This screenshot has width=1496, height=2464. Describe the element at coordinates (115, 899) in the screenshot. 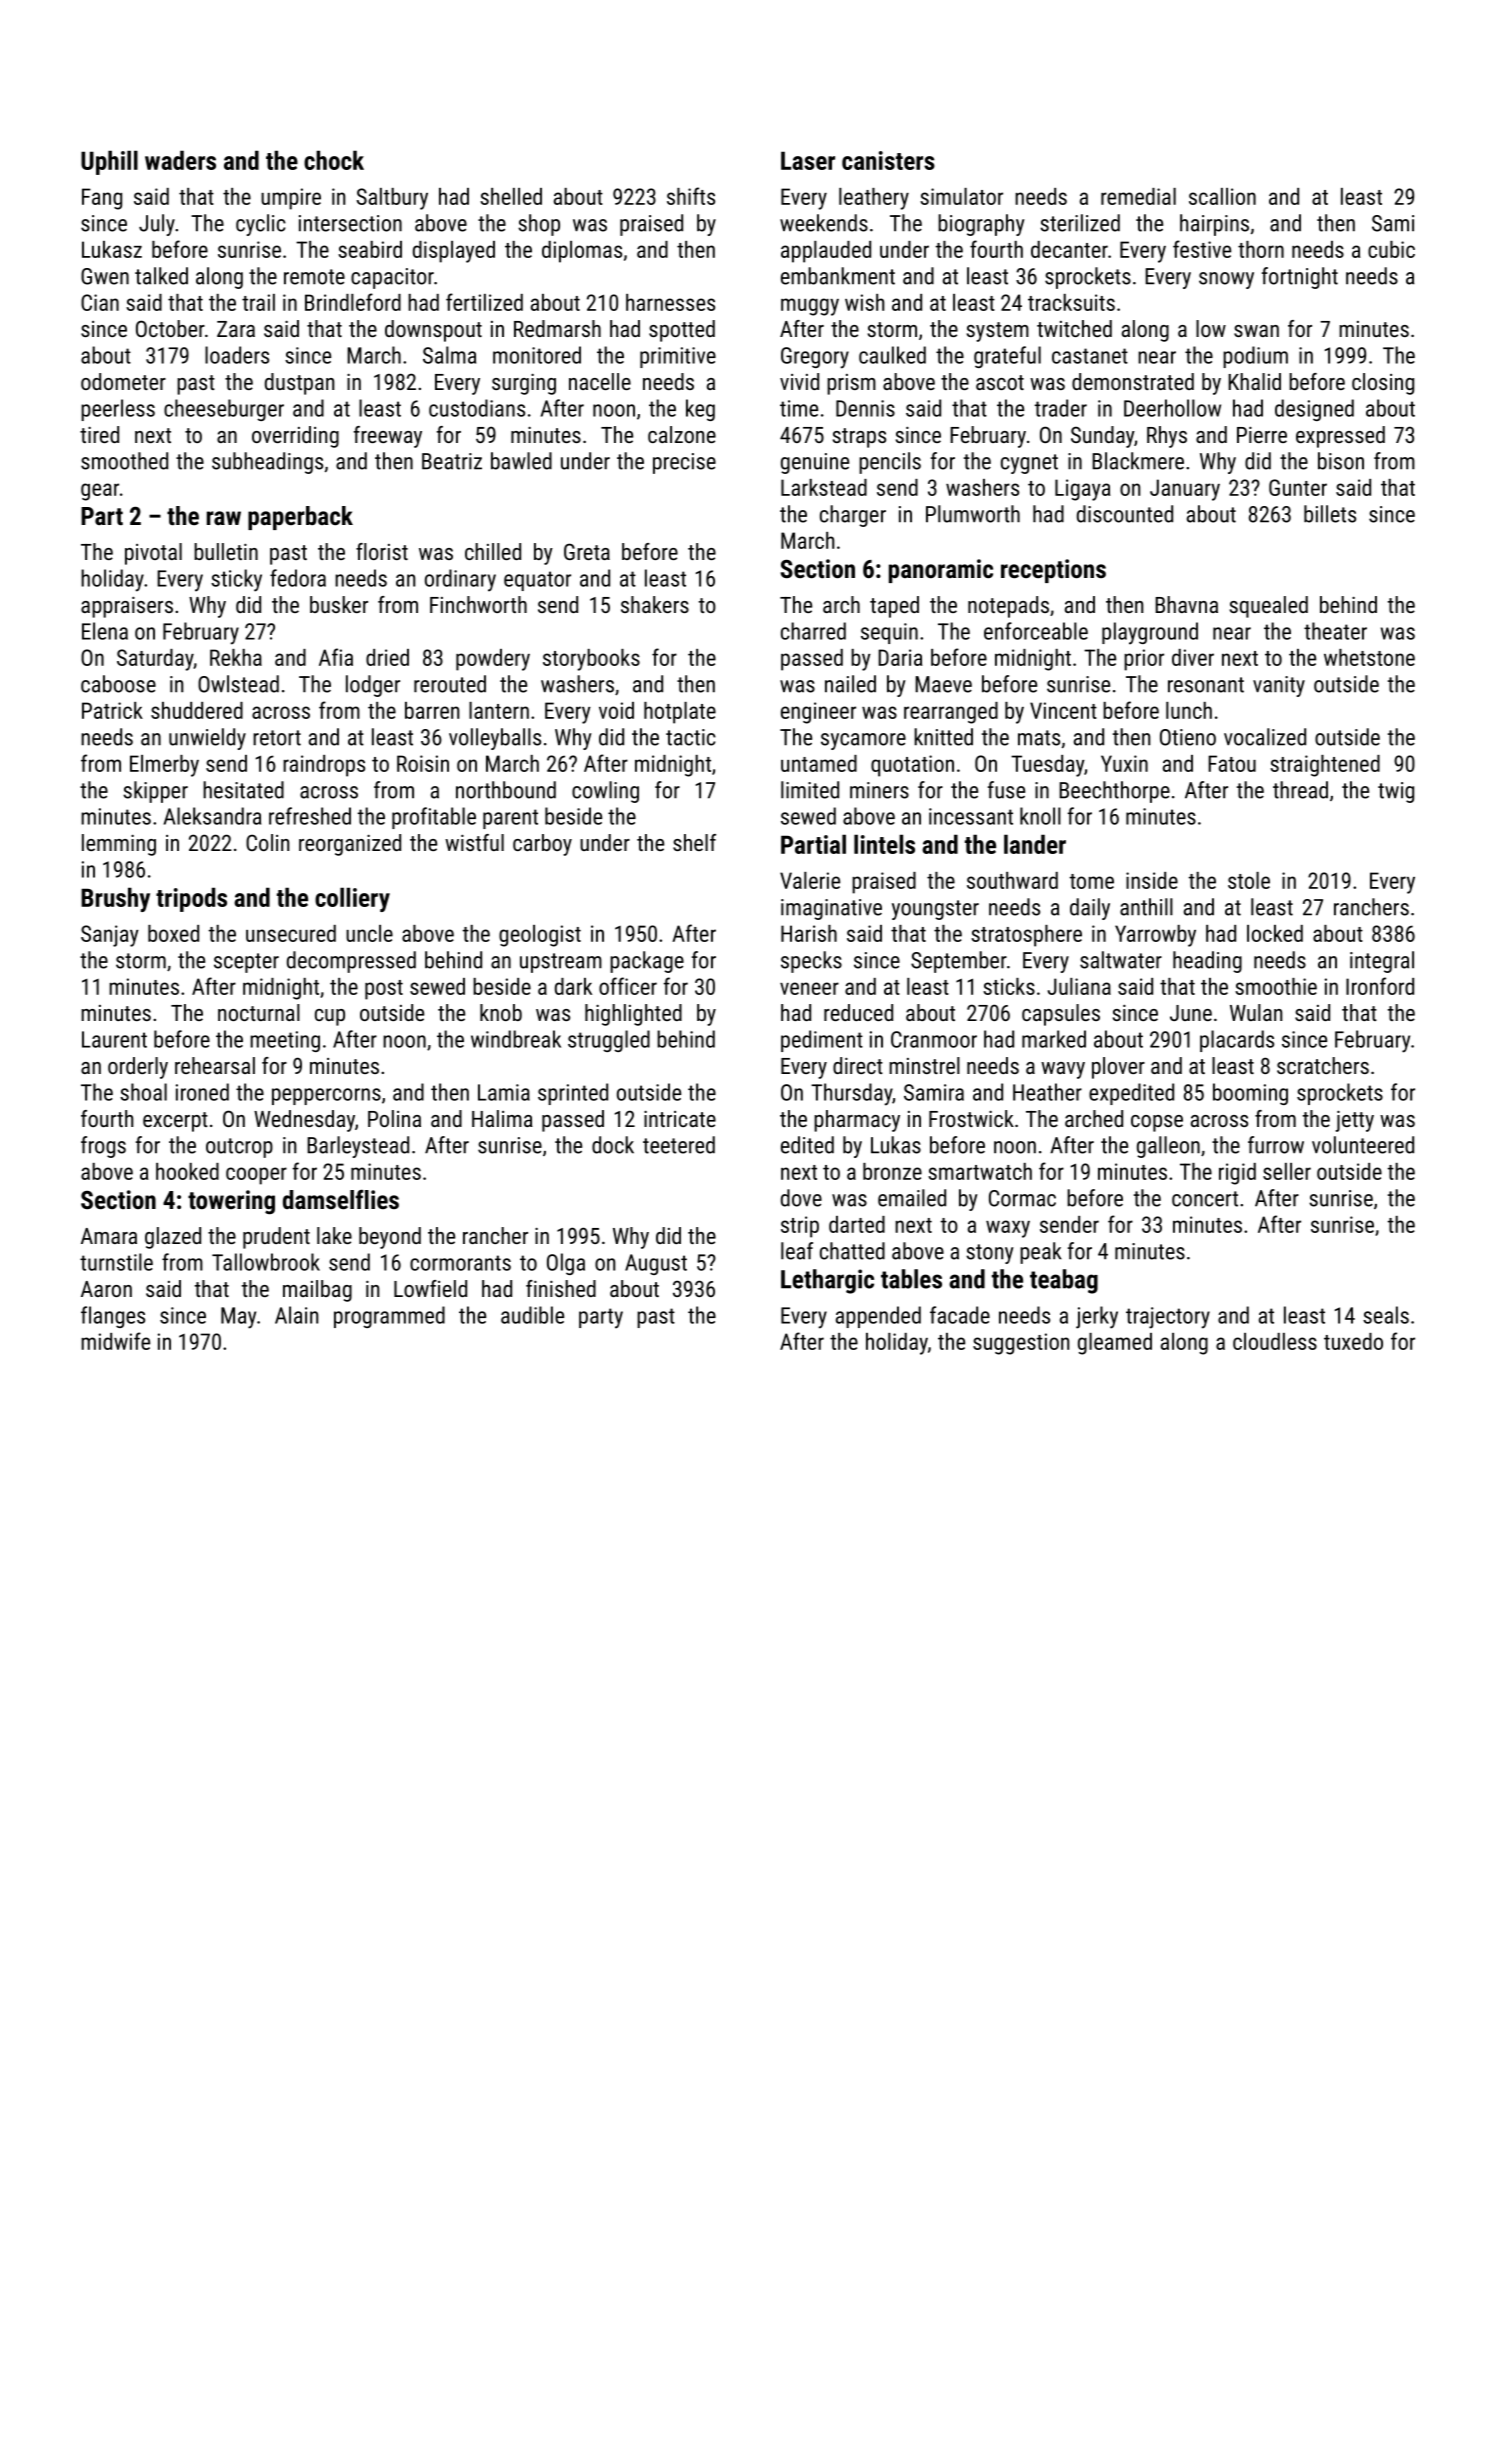

I see `Brushy` at that location.
